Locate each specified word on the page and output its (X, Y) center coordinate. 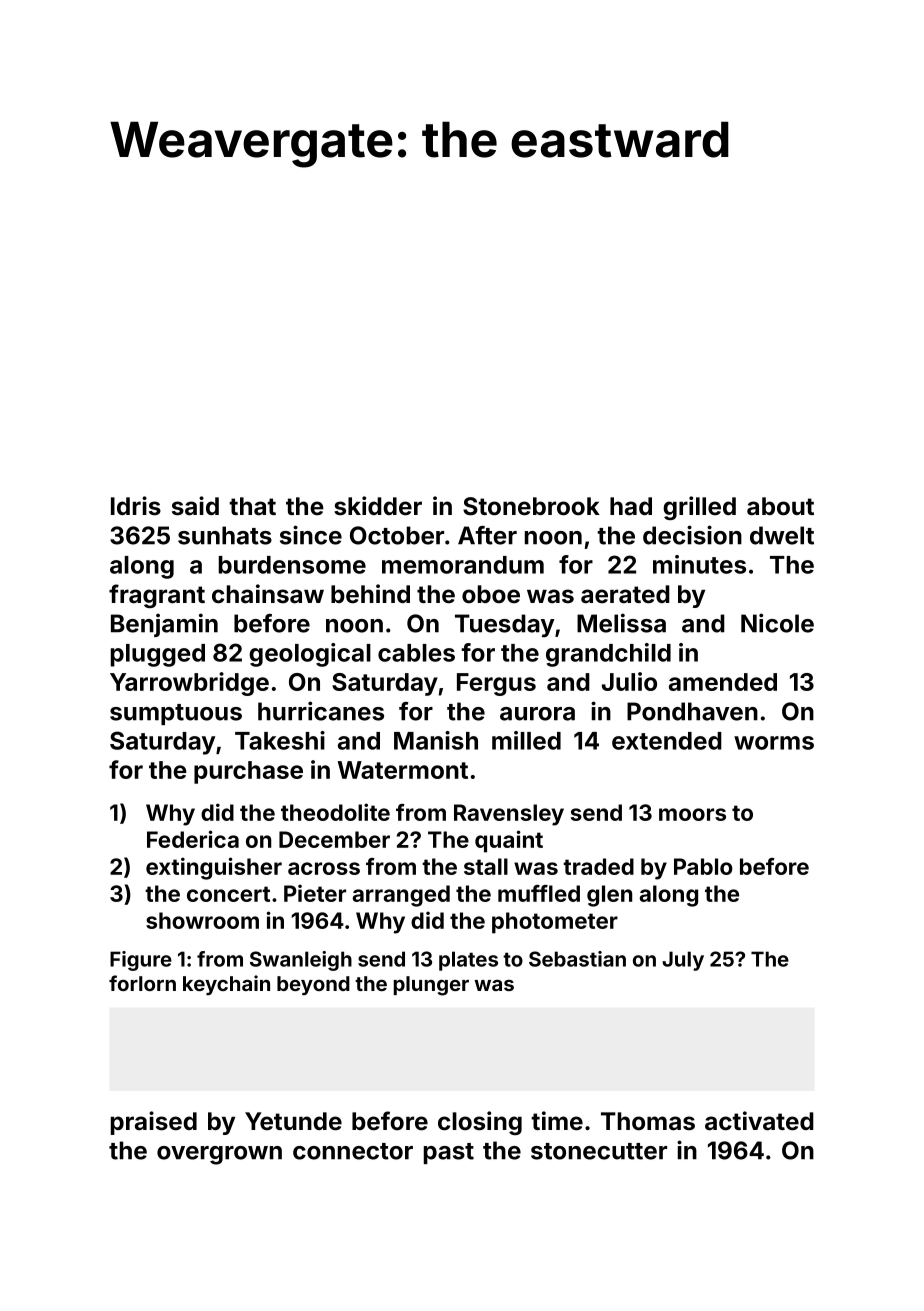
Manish (436, 740)
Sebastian (577, 959)
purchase (248, 772)
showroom (202, 920)
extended (667, 741)
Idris (136, 506)
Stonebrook (531, 506)
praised (154, 1123)
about (780, 506)
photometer (555, 923)
